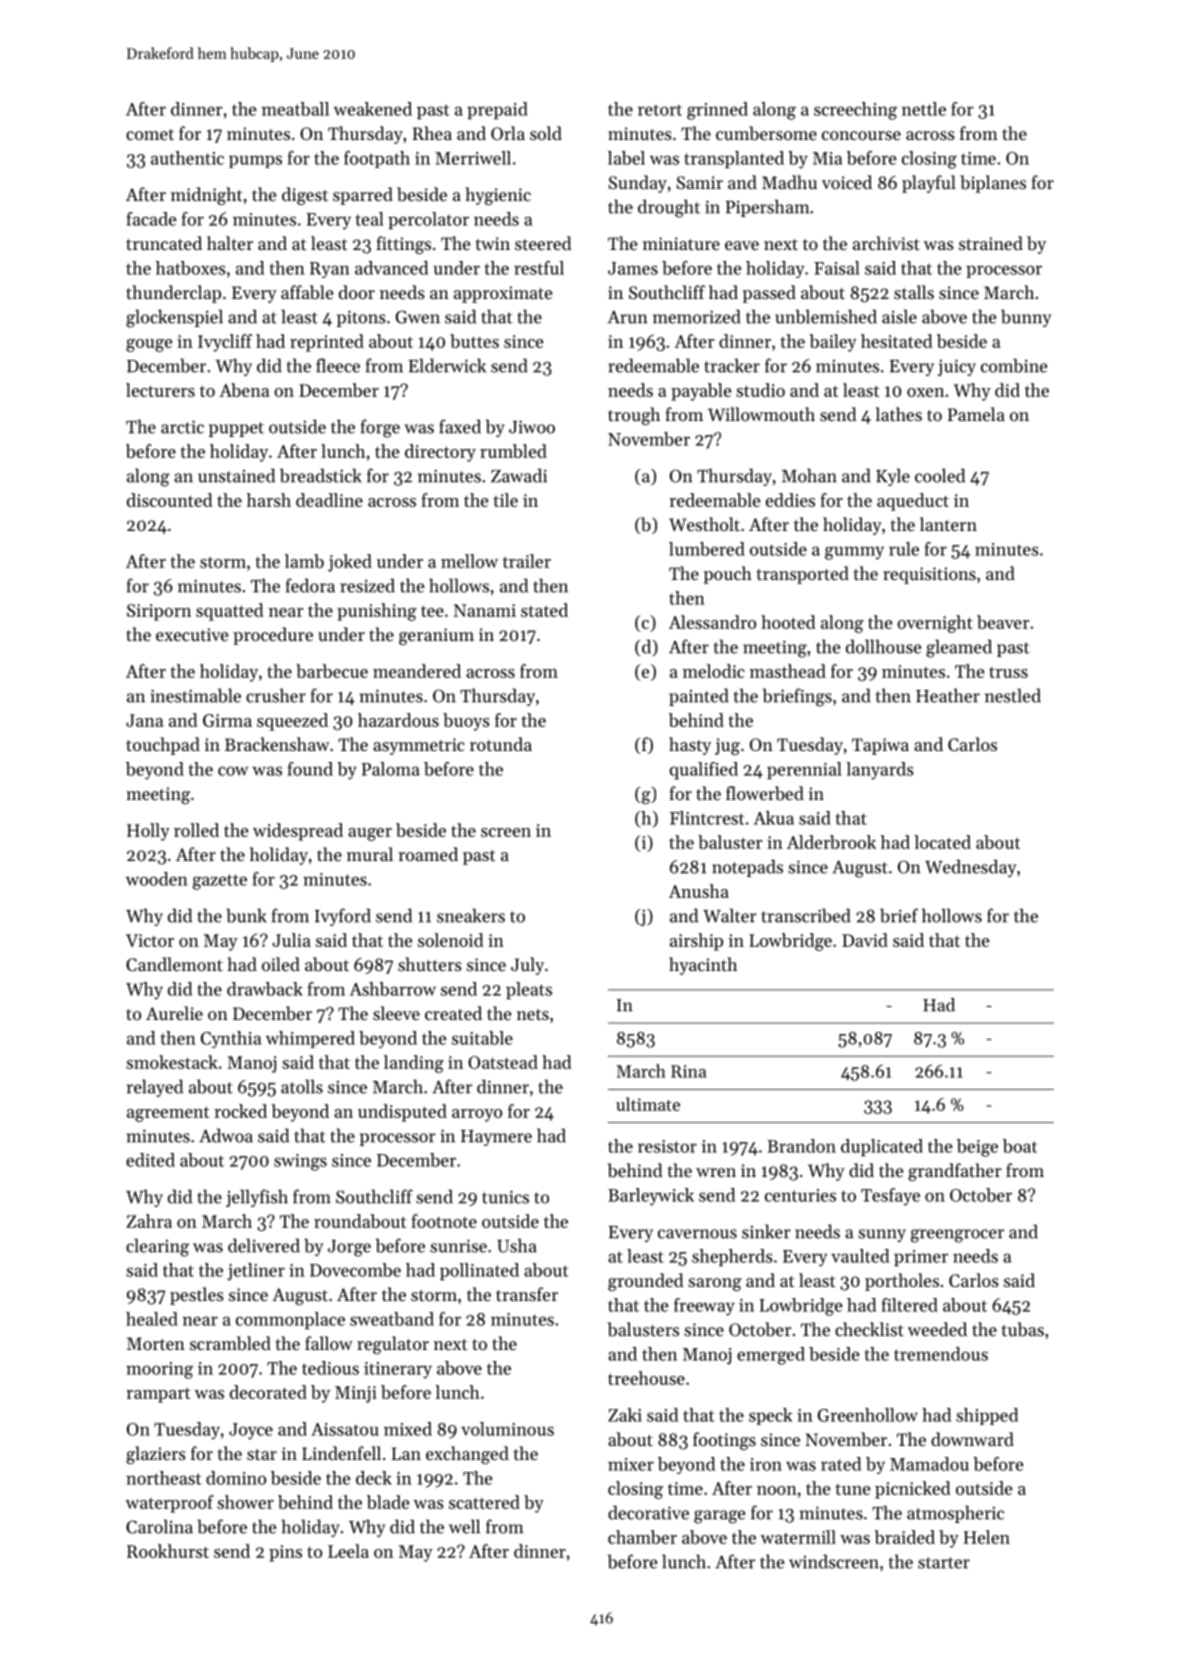 This document has width=1180, height=1669. I want to click on Westholt, so click(704, 524).
